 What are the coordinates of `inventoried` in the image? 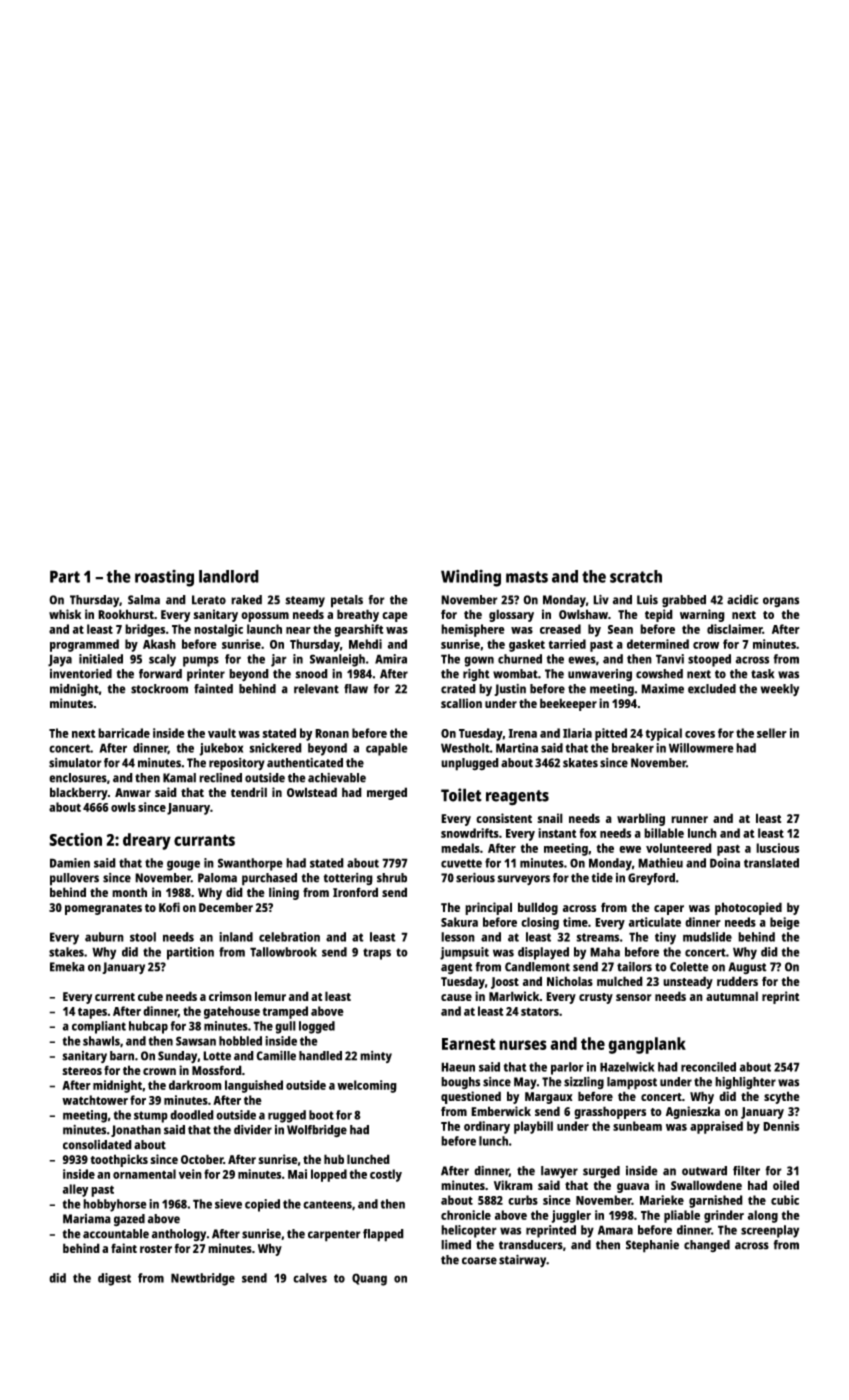 It's located at (81, 674).
